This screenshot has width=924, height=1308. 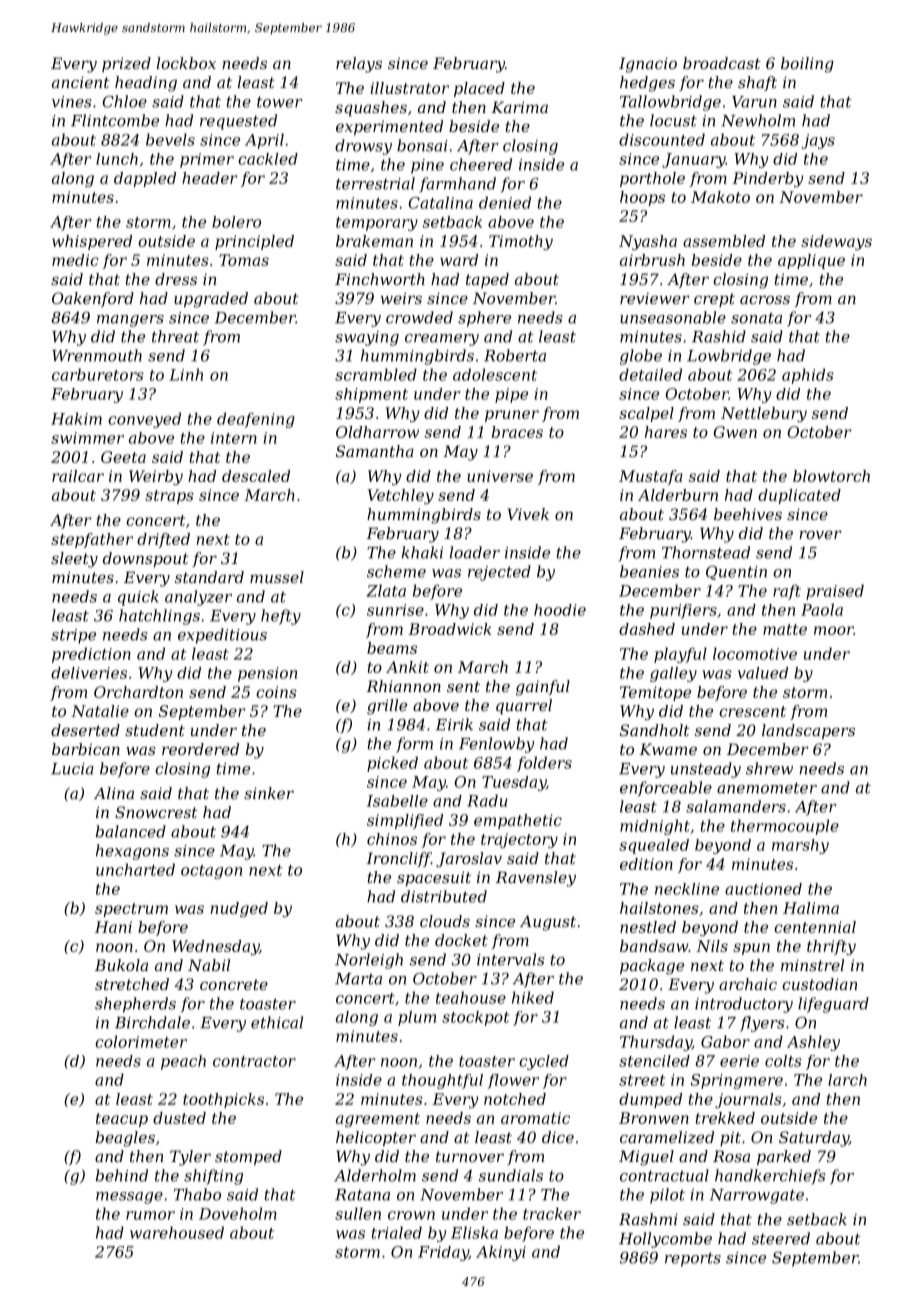 I want to click on balanced, so click(x=131, y=831).
